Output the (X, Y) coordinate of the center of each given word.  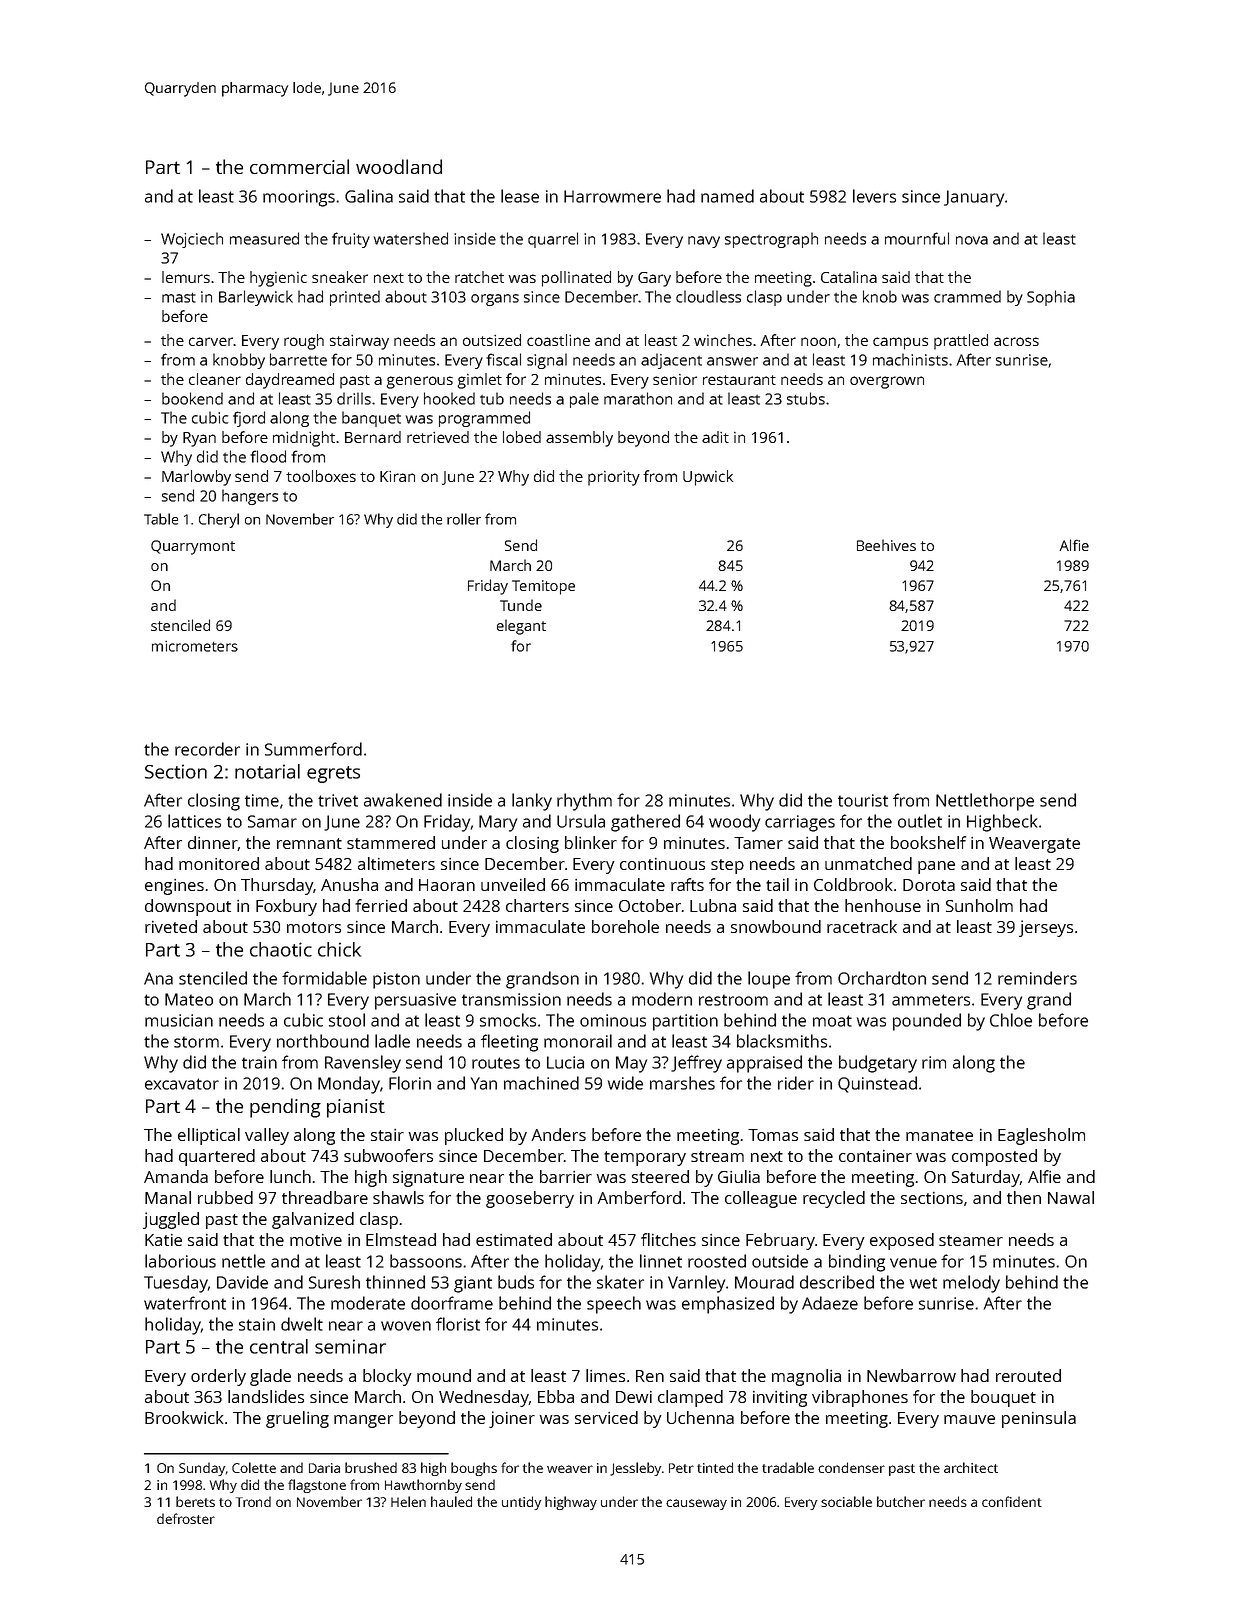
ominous (613, 1020)
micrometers (195, 646)
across (1016, 341)
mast (179, 297)
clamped (690, 1398)
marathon (638, 398)
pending (285, 1108)
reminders (1037, 978)
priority (614, 478)
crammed (967, 296)
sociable (846, 1501)
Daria (324, 1468)
